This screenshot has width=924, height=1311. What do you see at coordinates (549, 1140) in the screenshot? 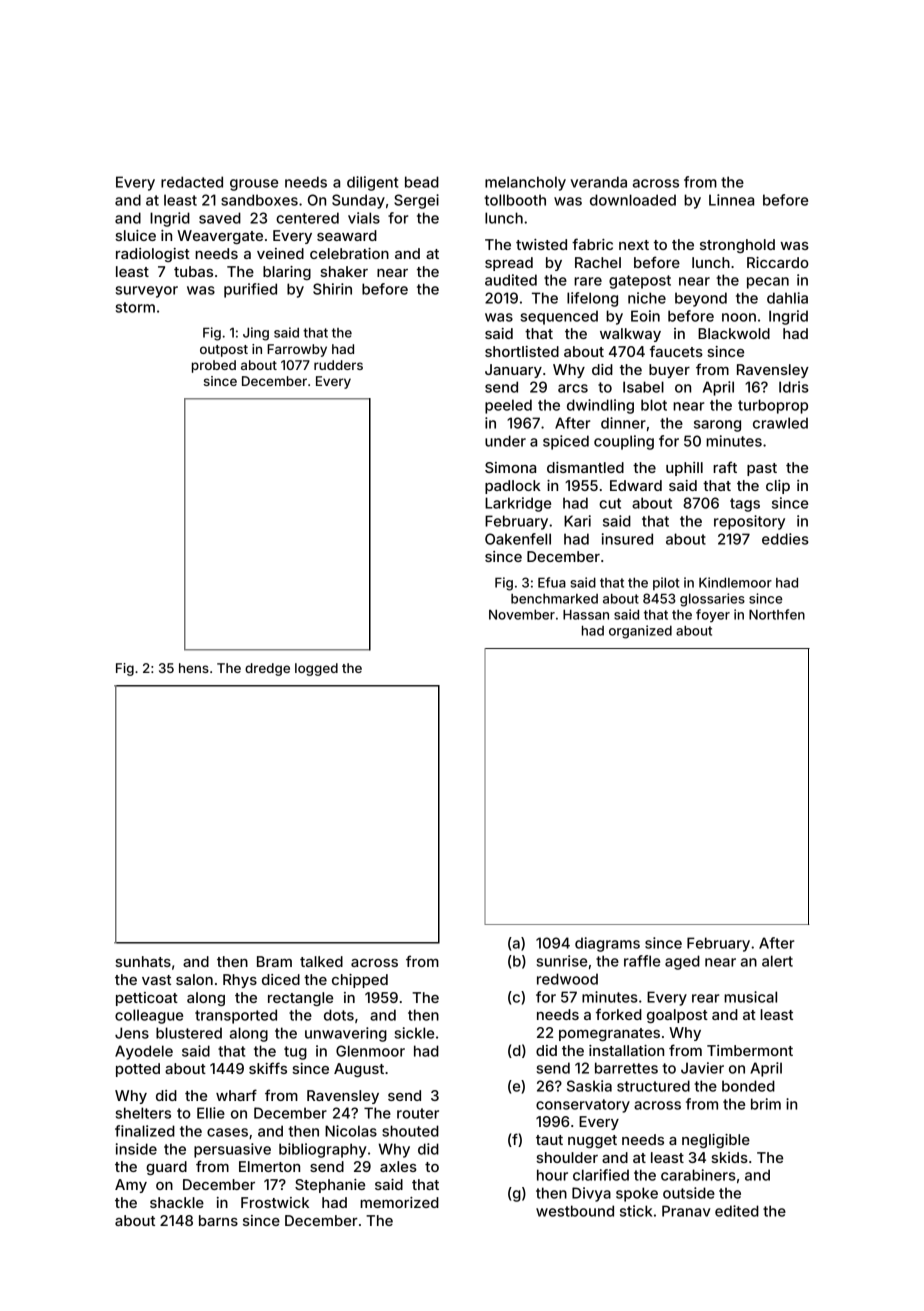
I see `taut` at bounding box center [549, 1140].
